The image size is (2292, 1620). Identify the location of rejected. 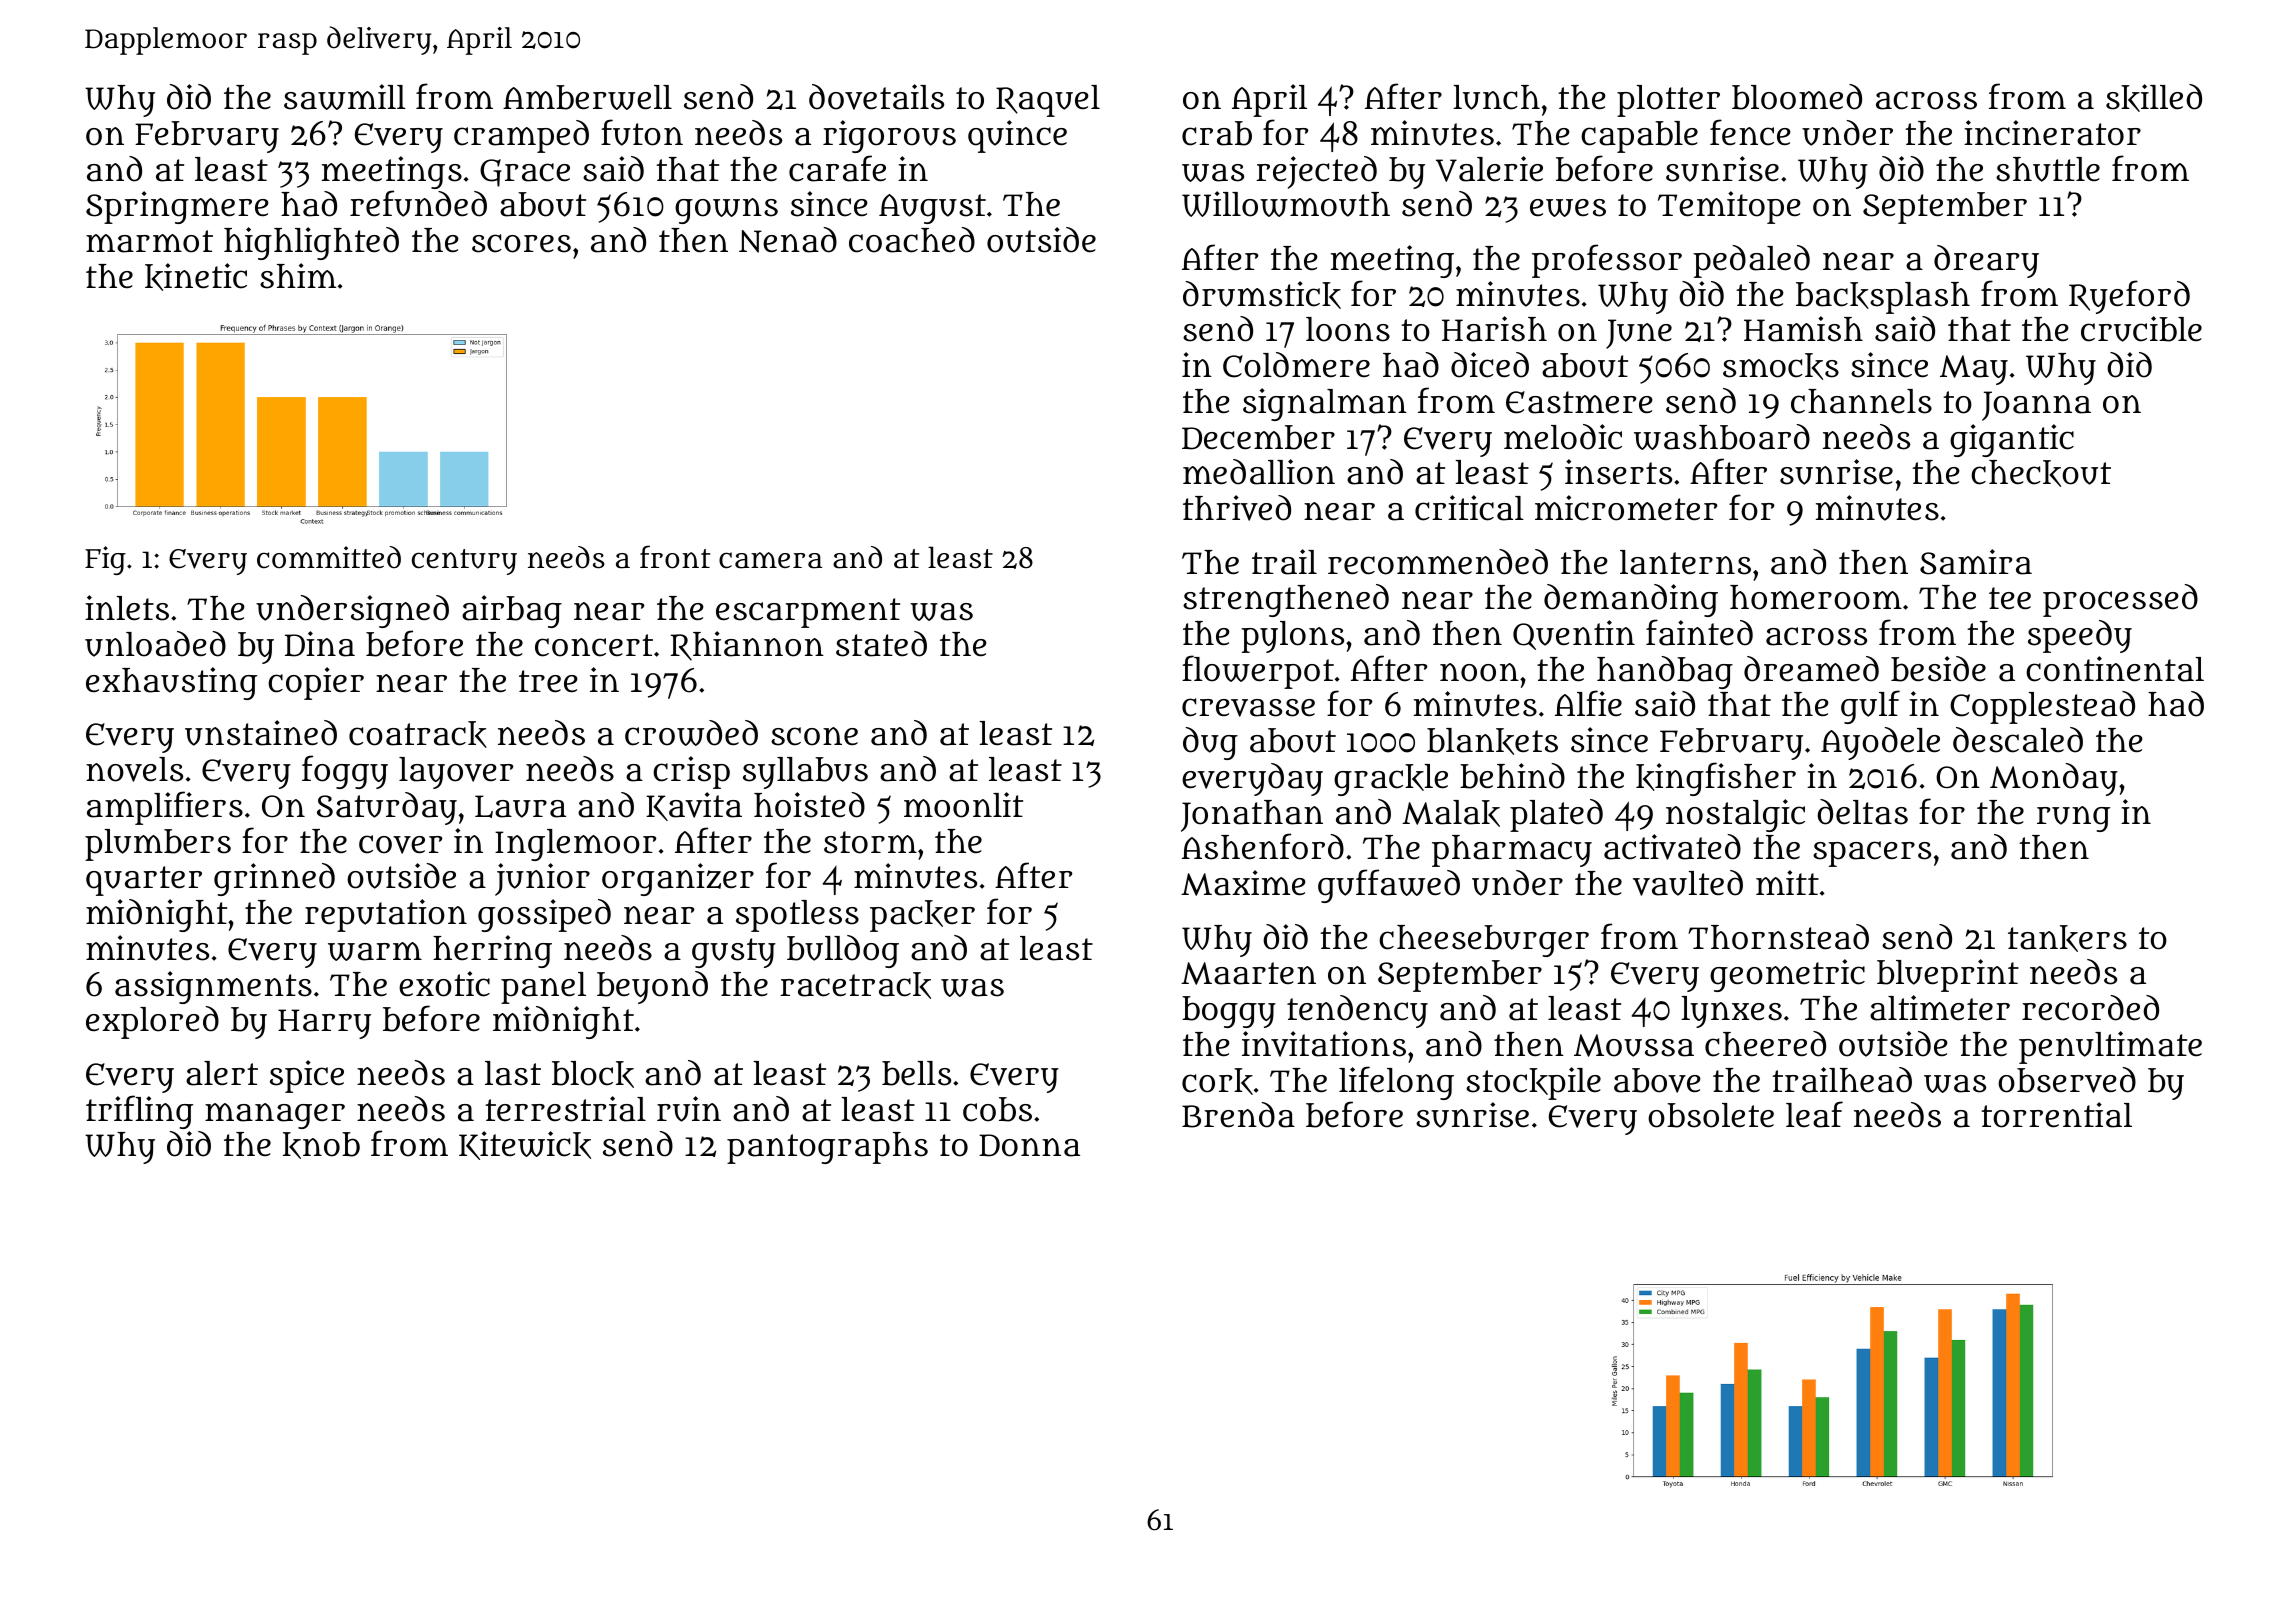
(1316, 172).
